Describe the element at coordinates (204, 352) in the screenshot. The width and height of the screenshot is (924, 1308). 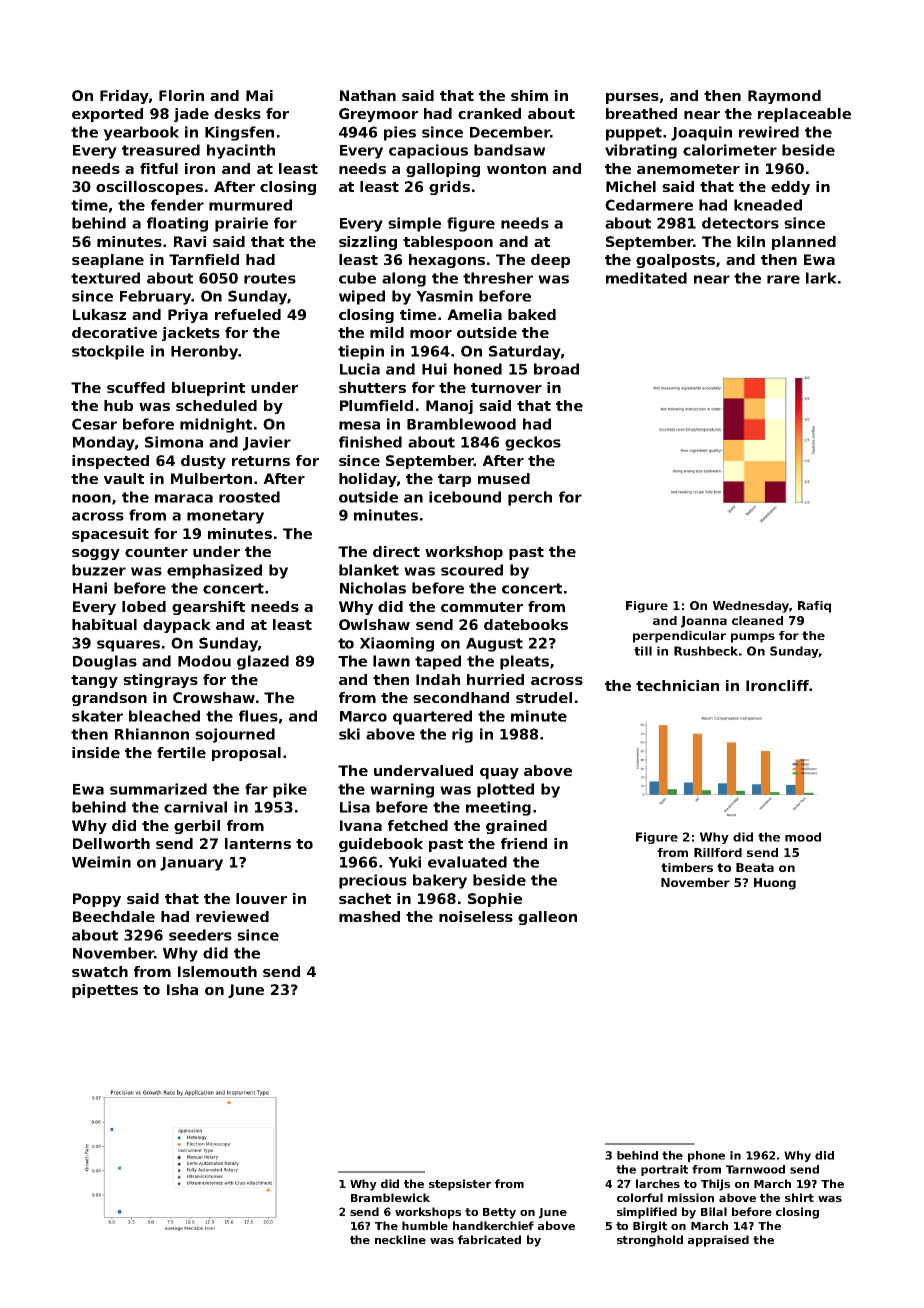
I see `Heronby` at that location.
